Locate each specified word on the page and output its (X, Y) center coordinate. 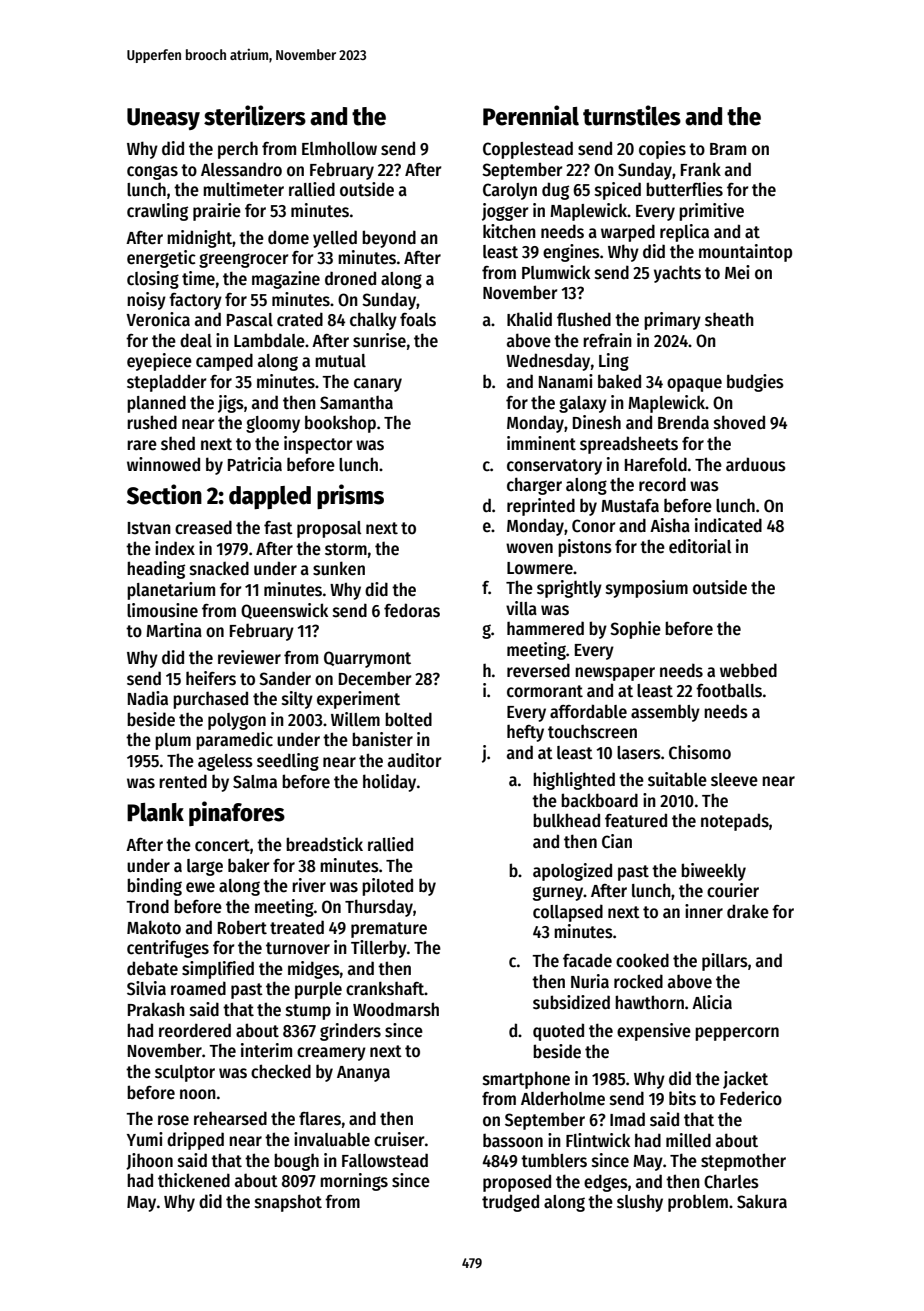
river (309, 885)
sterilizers (255, 115)
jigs (231, 404)
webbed (748, 670)
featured (636, 820)
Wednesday (548, 362)
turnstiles (632, 115)
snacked (219, 568)
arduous (756, 464)
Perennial (531, 115)
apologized (572, 872)
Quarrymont (367, 659)
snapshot (288, 1203)
